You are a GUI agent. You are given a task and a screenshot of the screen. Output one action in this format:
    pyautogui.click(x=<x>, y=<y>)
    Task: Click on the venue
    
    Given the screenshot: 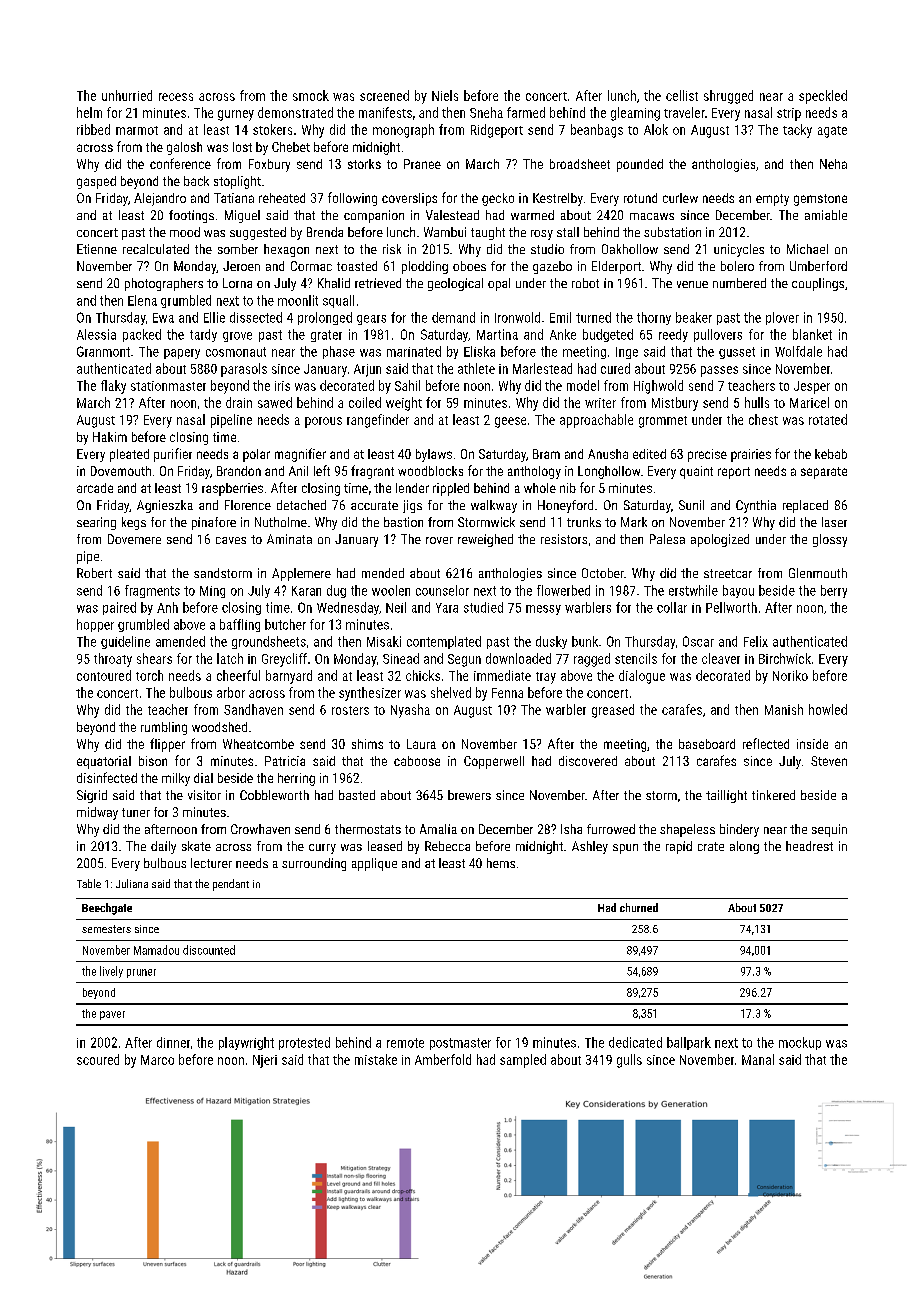 What is the action you would take?
    pyautogui.click(x=692, y=284)
